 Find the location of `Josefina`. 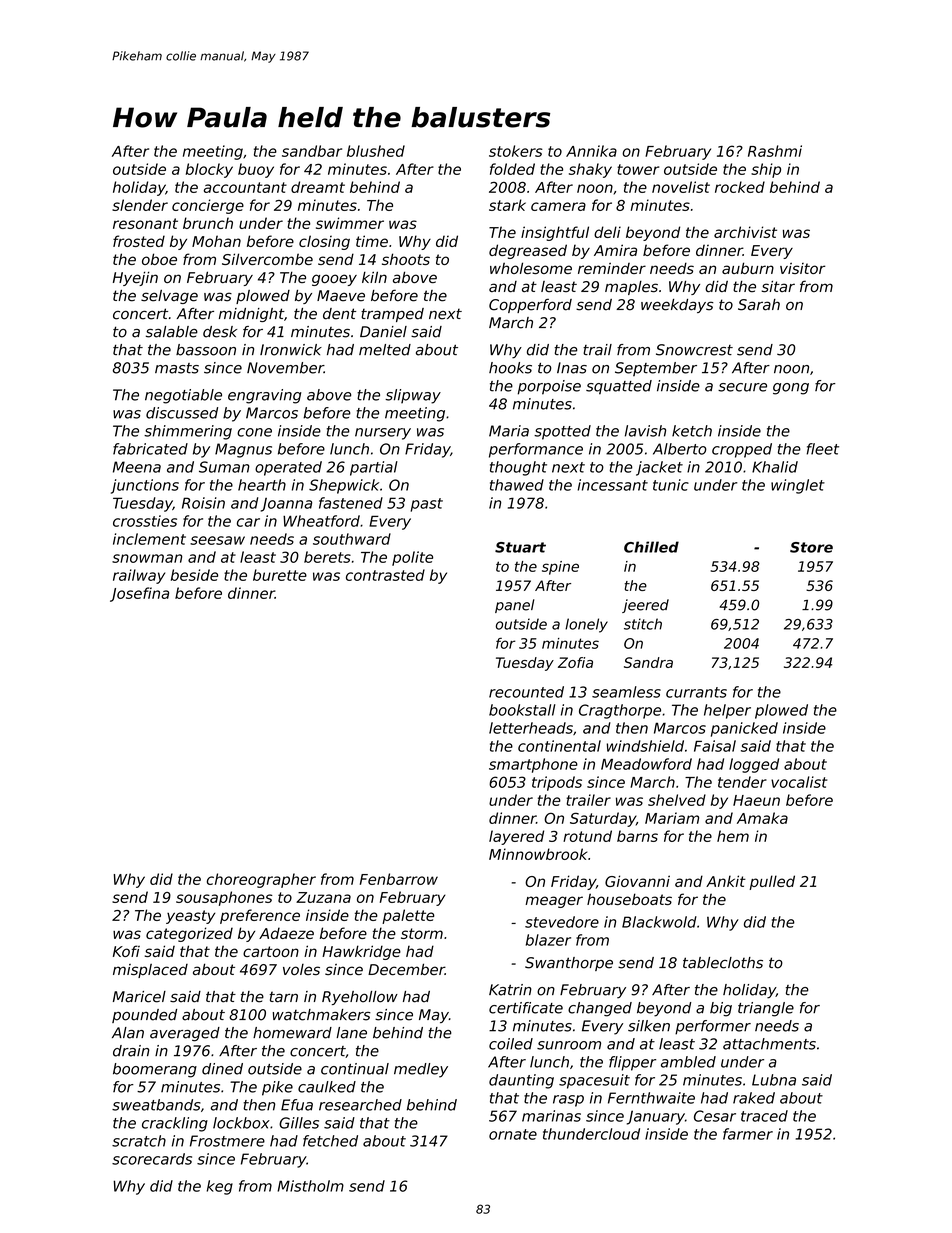

Josefina is located at coordinates (139, 594).
